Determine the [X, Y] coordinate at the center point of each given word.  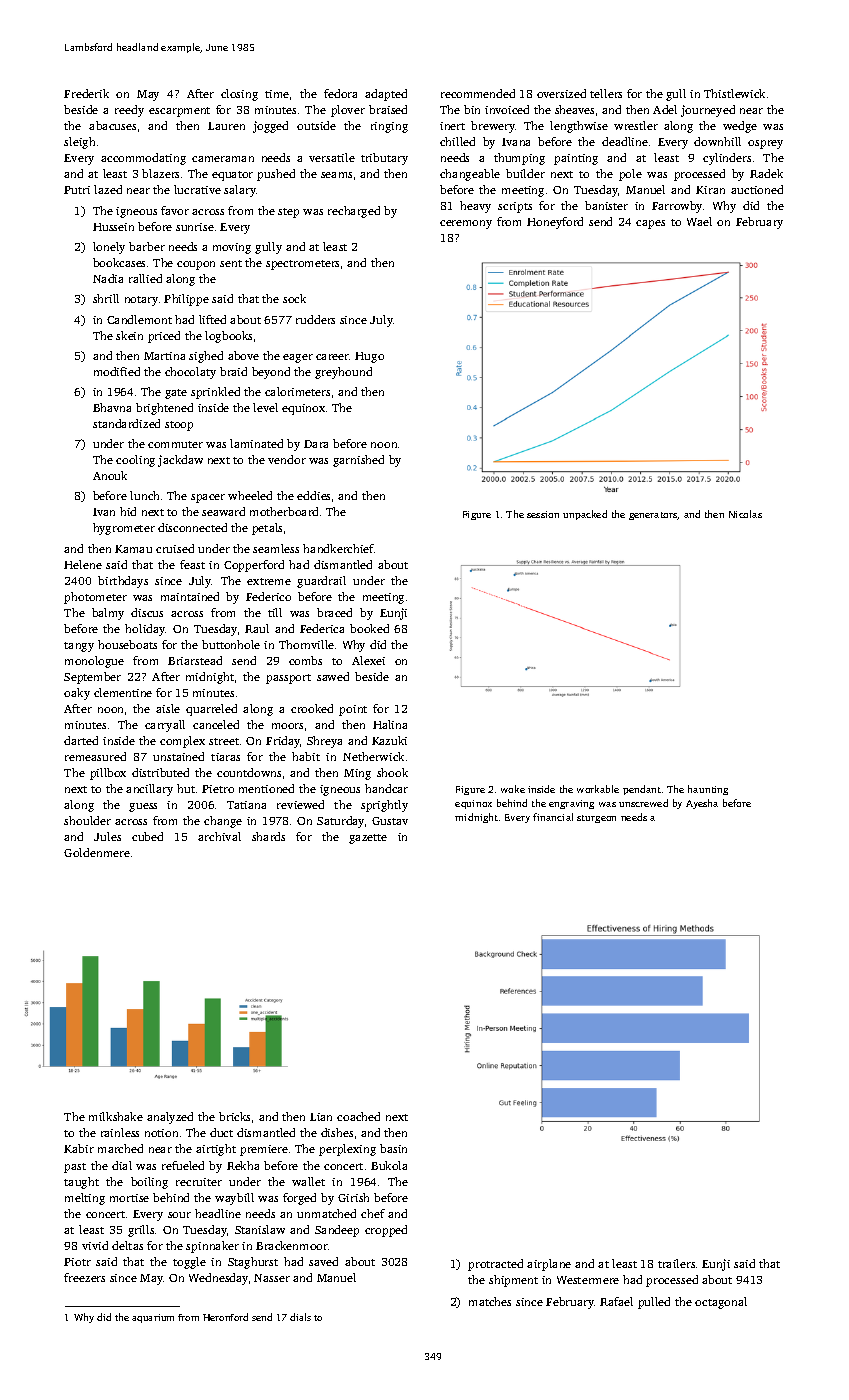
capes [650, 224]
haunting [708, 790]
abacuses [112, 125]
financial [553, 817]
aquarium [153, 1318]
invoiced [507, 109]
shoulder [87, 820]
